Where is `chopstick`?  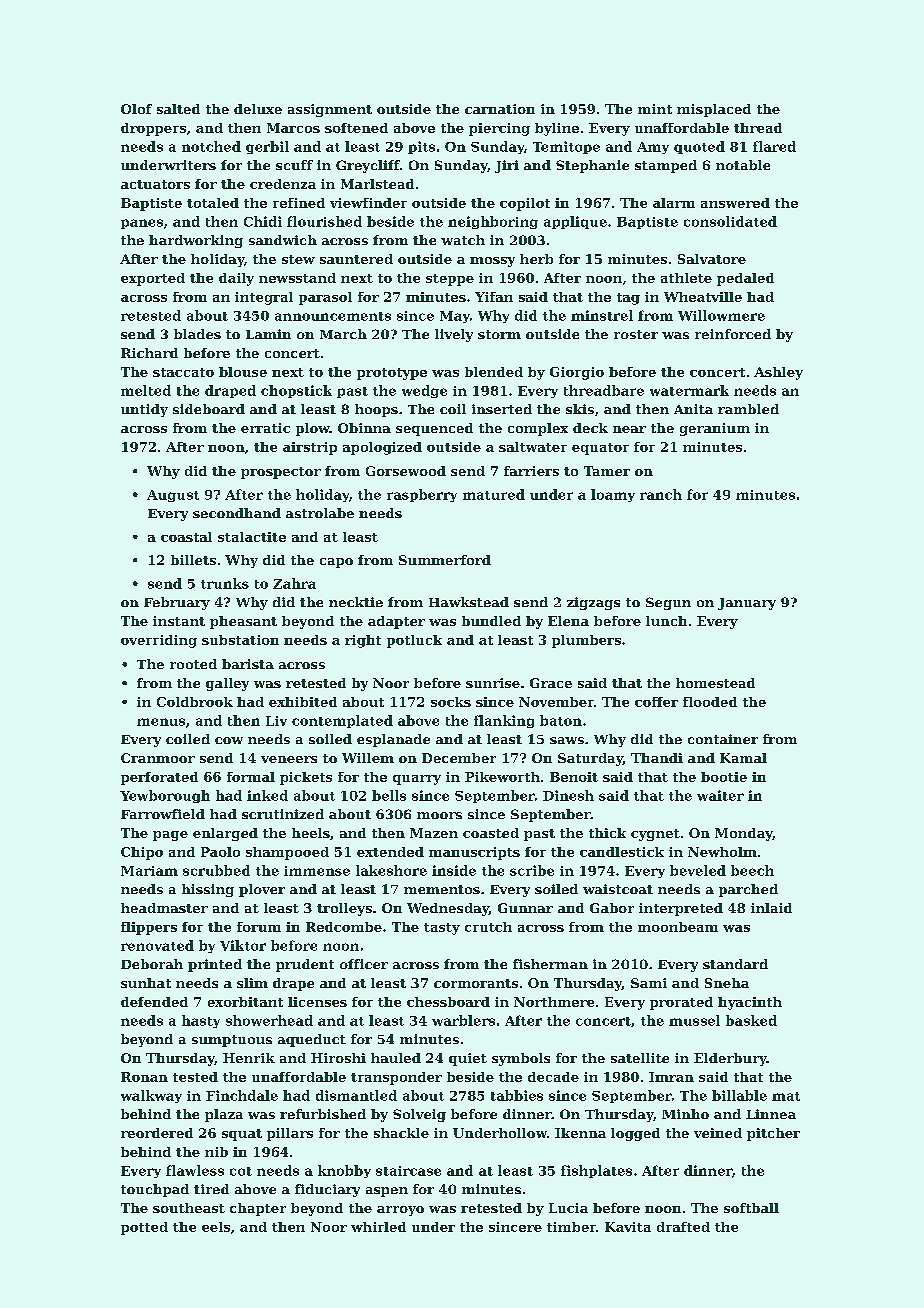 chopstick is located at coordinates (296, 391).
